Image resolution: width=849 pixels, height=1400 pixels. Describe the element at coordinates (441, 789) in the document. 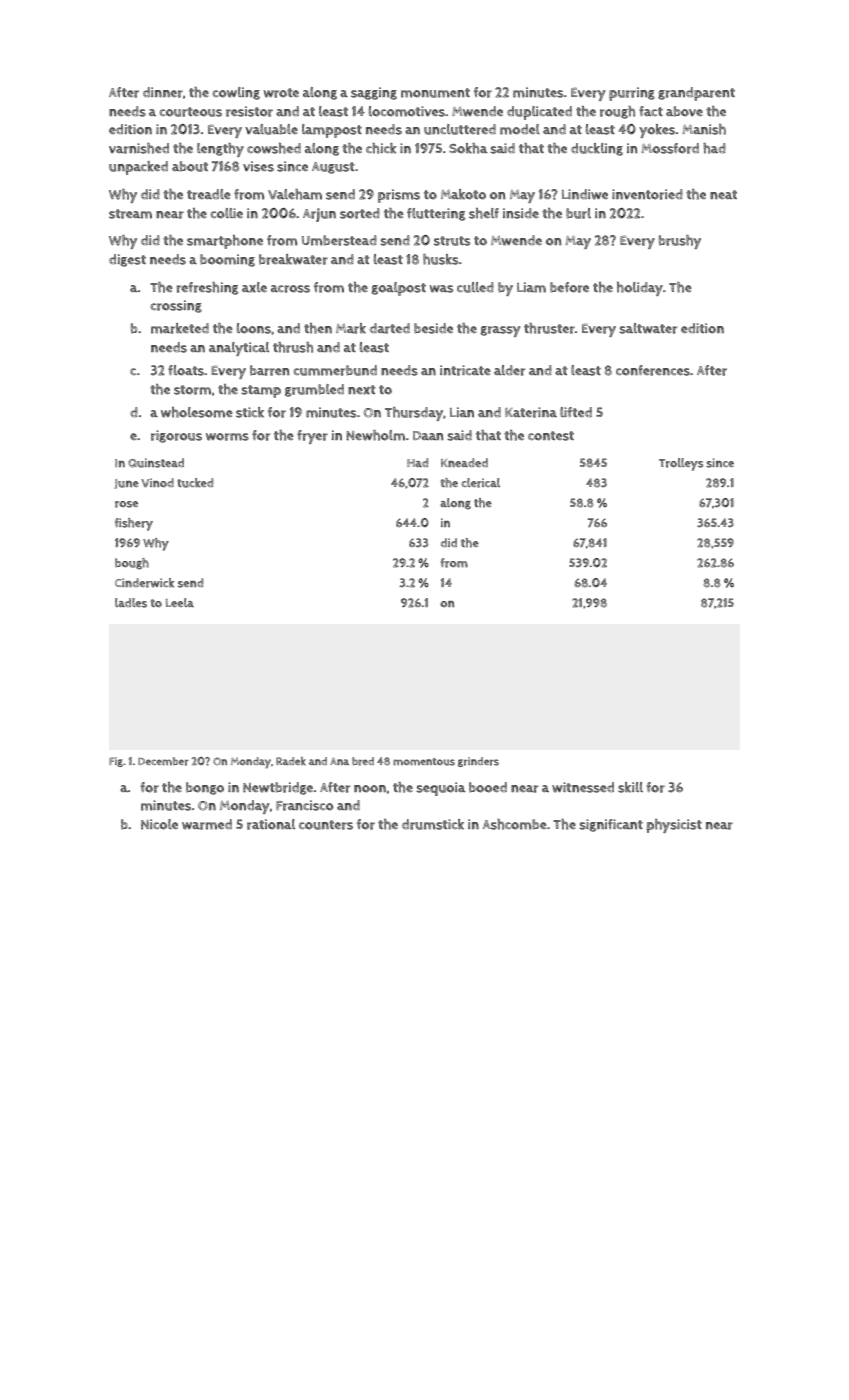

I see `sequoia` at that location.
